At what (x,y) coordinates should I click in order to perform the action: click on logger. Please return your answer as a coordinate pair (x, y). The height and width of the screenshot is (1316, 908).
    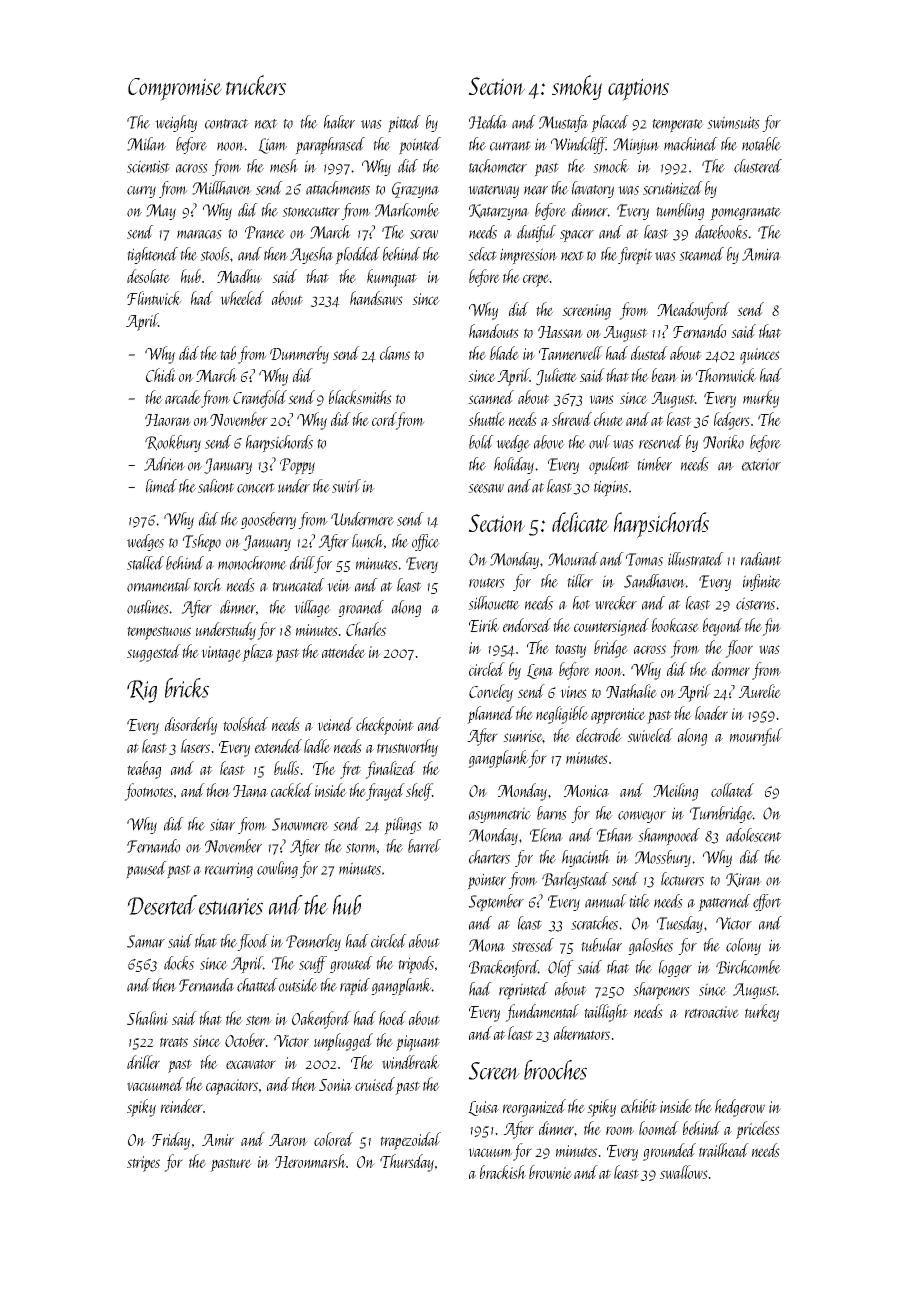
    Looking at the image, I should click on (675, 968).
